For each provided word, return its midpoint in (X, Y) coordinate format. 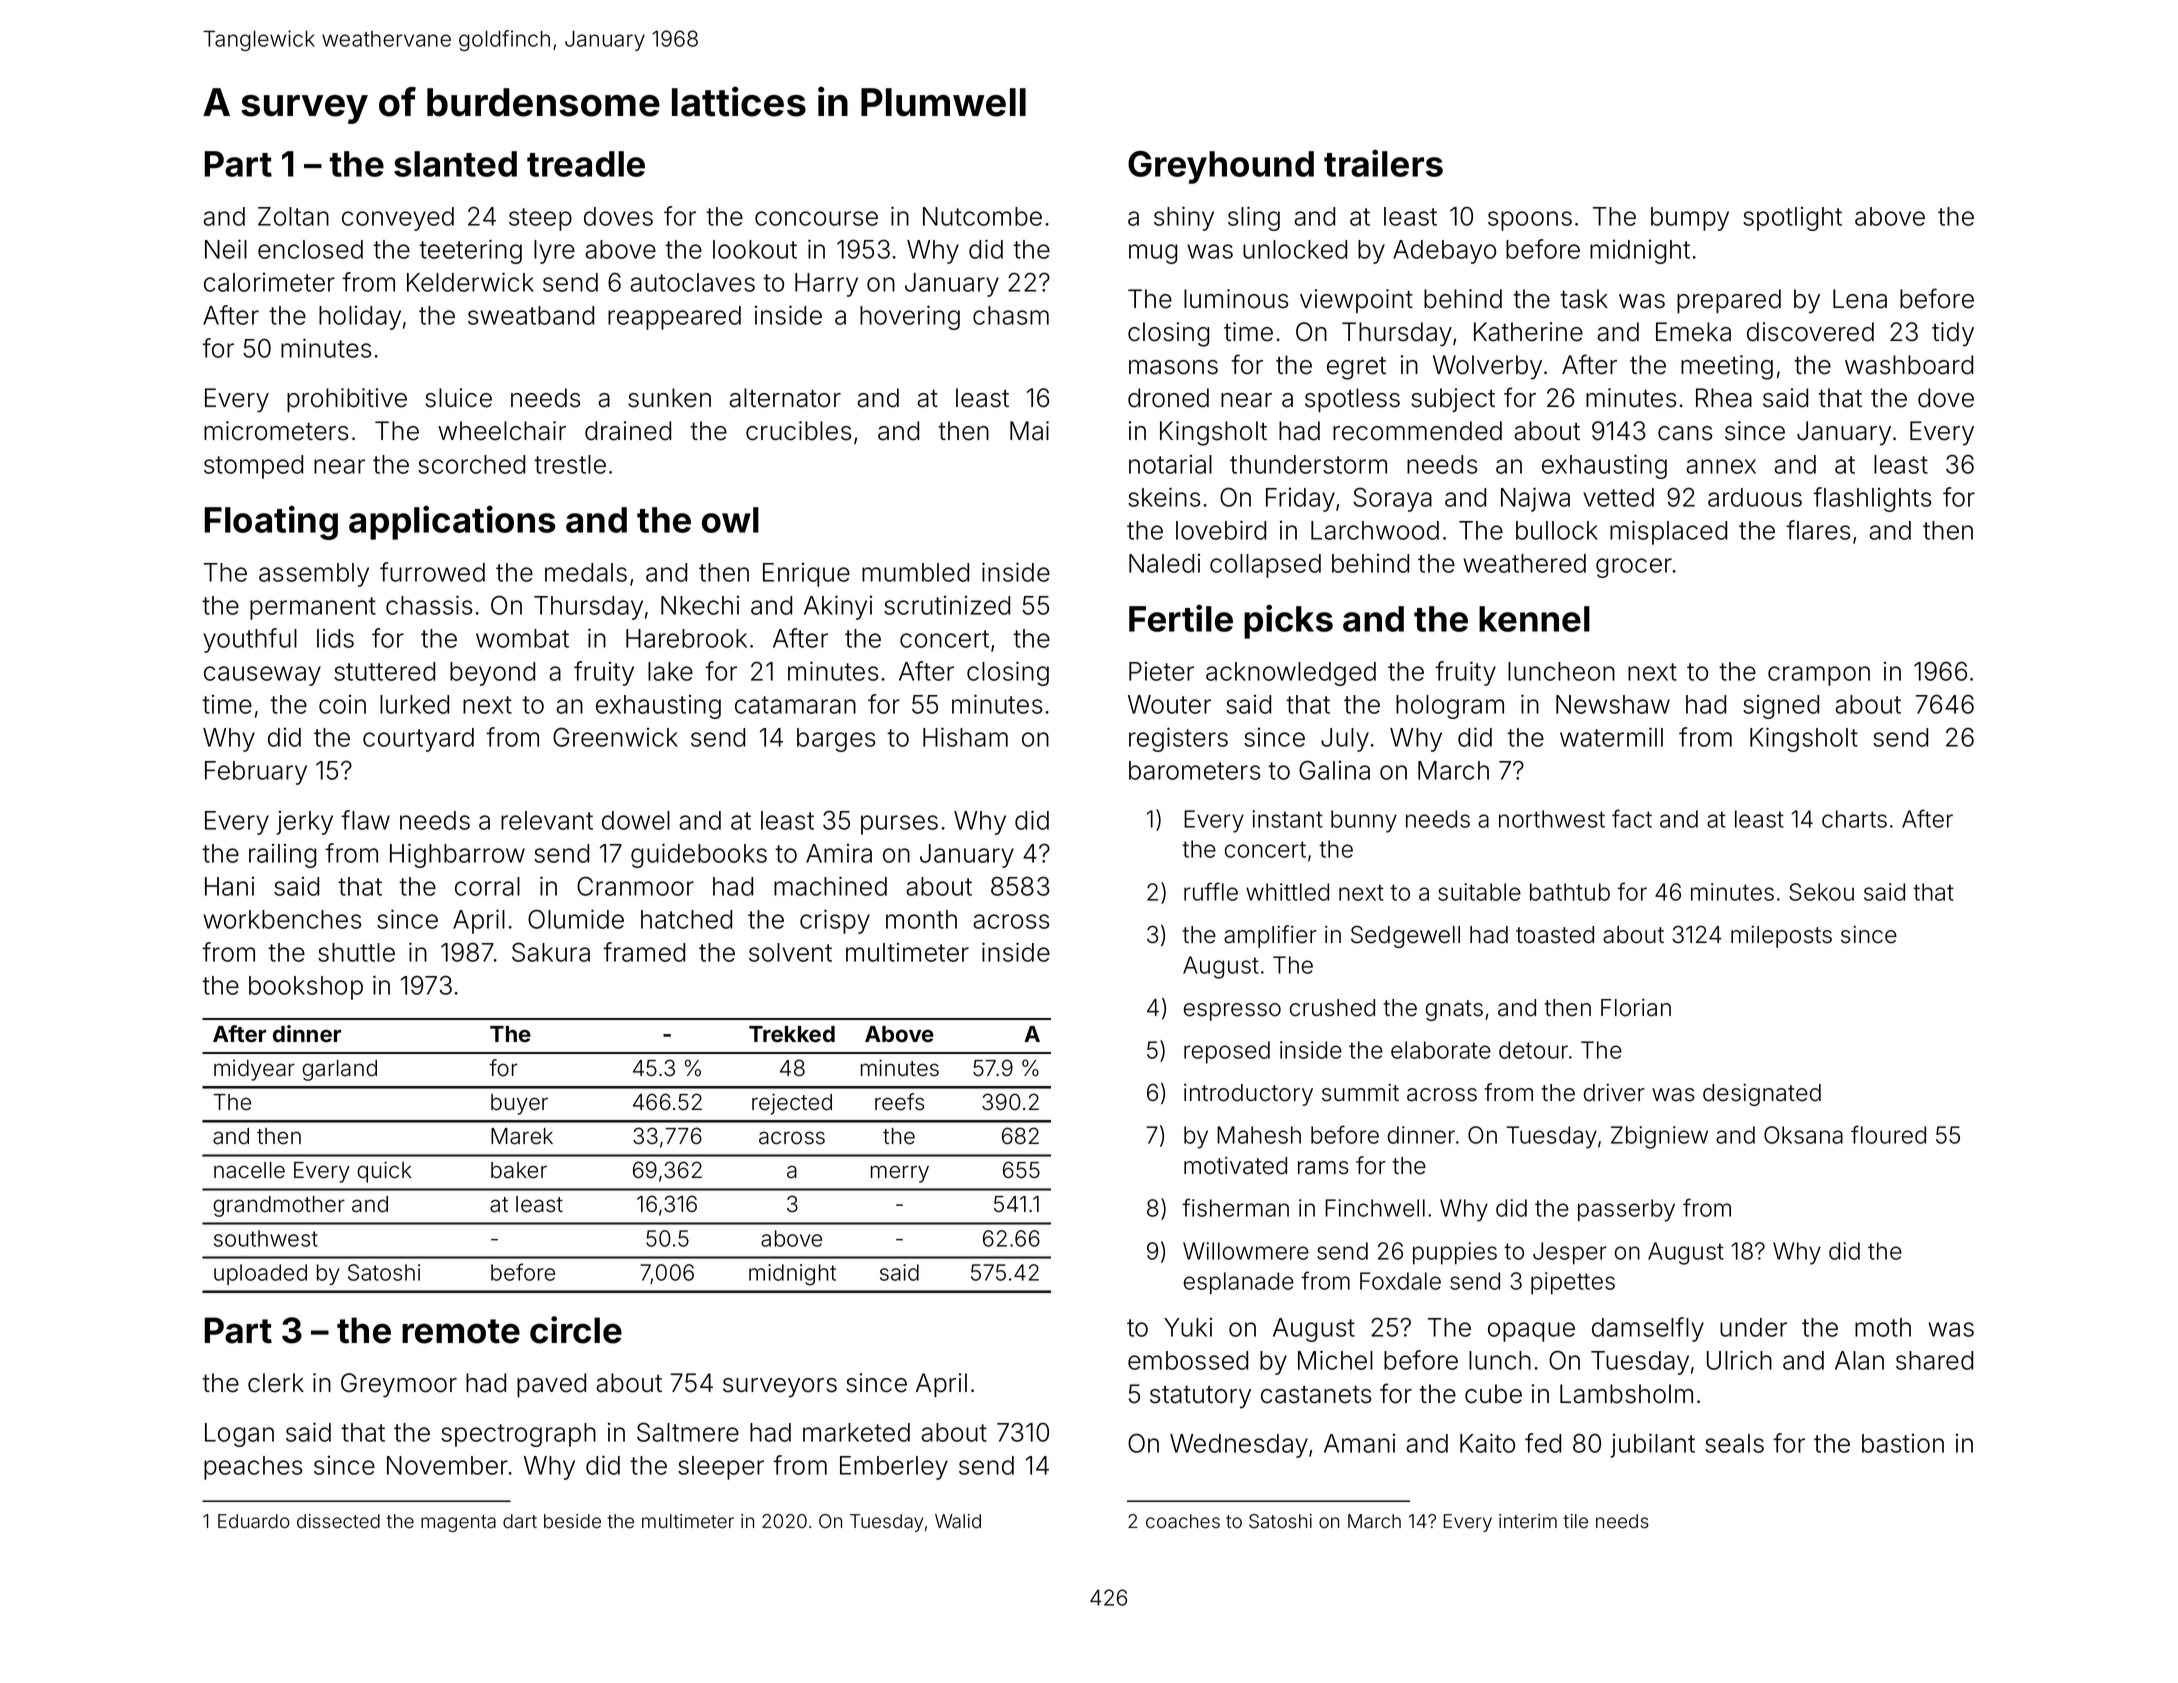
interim (1528, 1521)
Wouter (1169, 704)
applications (452, 522)
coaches (1183, 1521)
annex (1721, 466)
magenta (458, 1523)
